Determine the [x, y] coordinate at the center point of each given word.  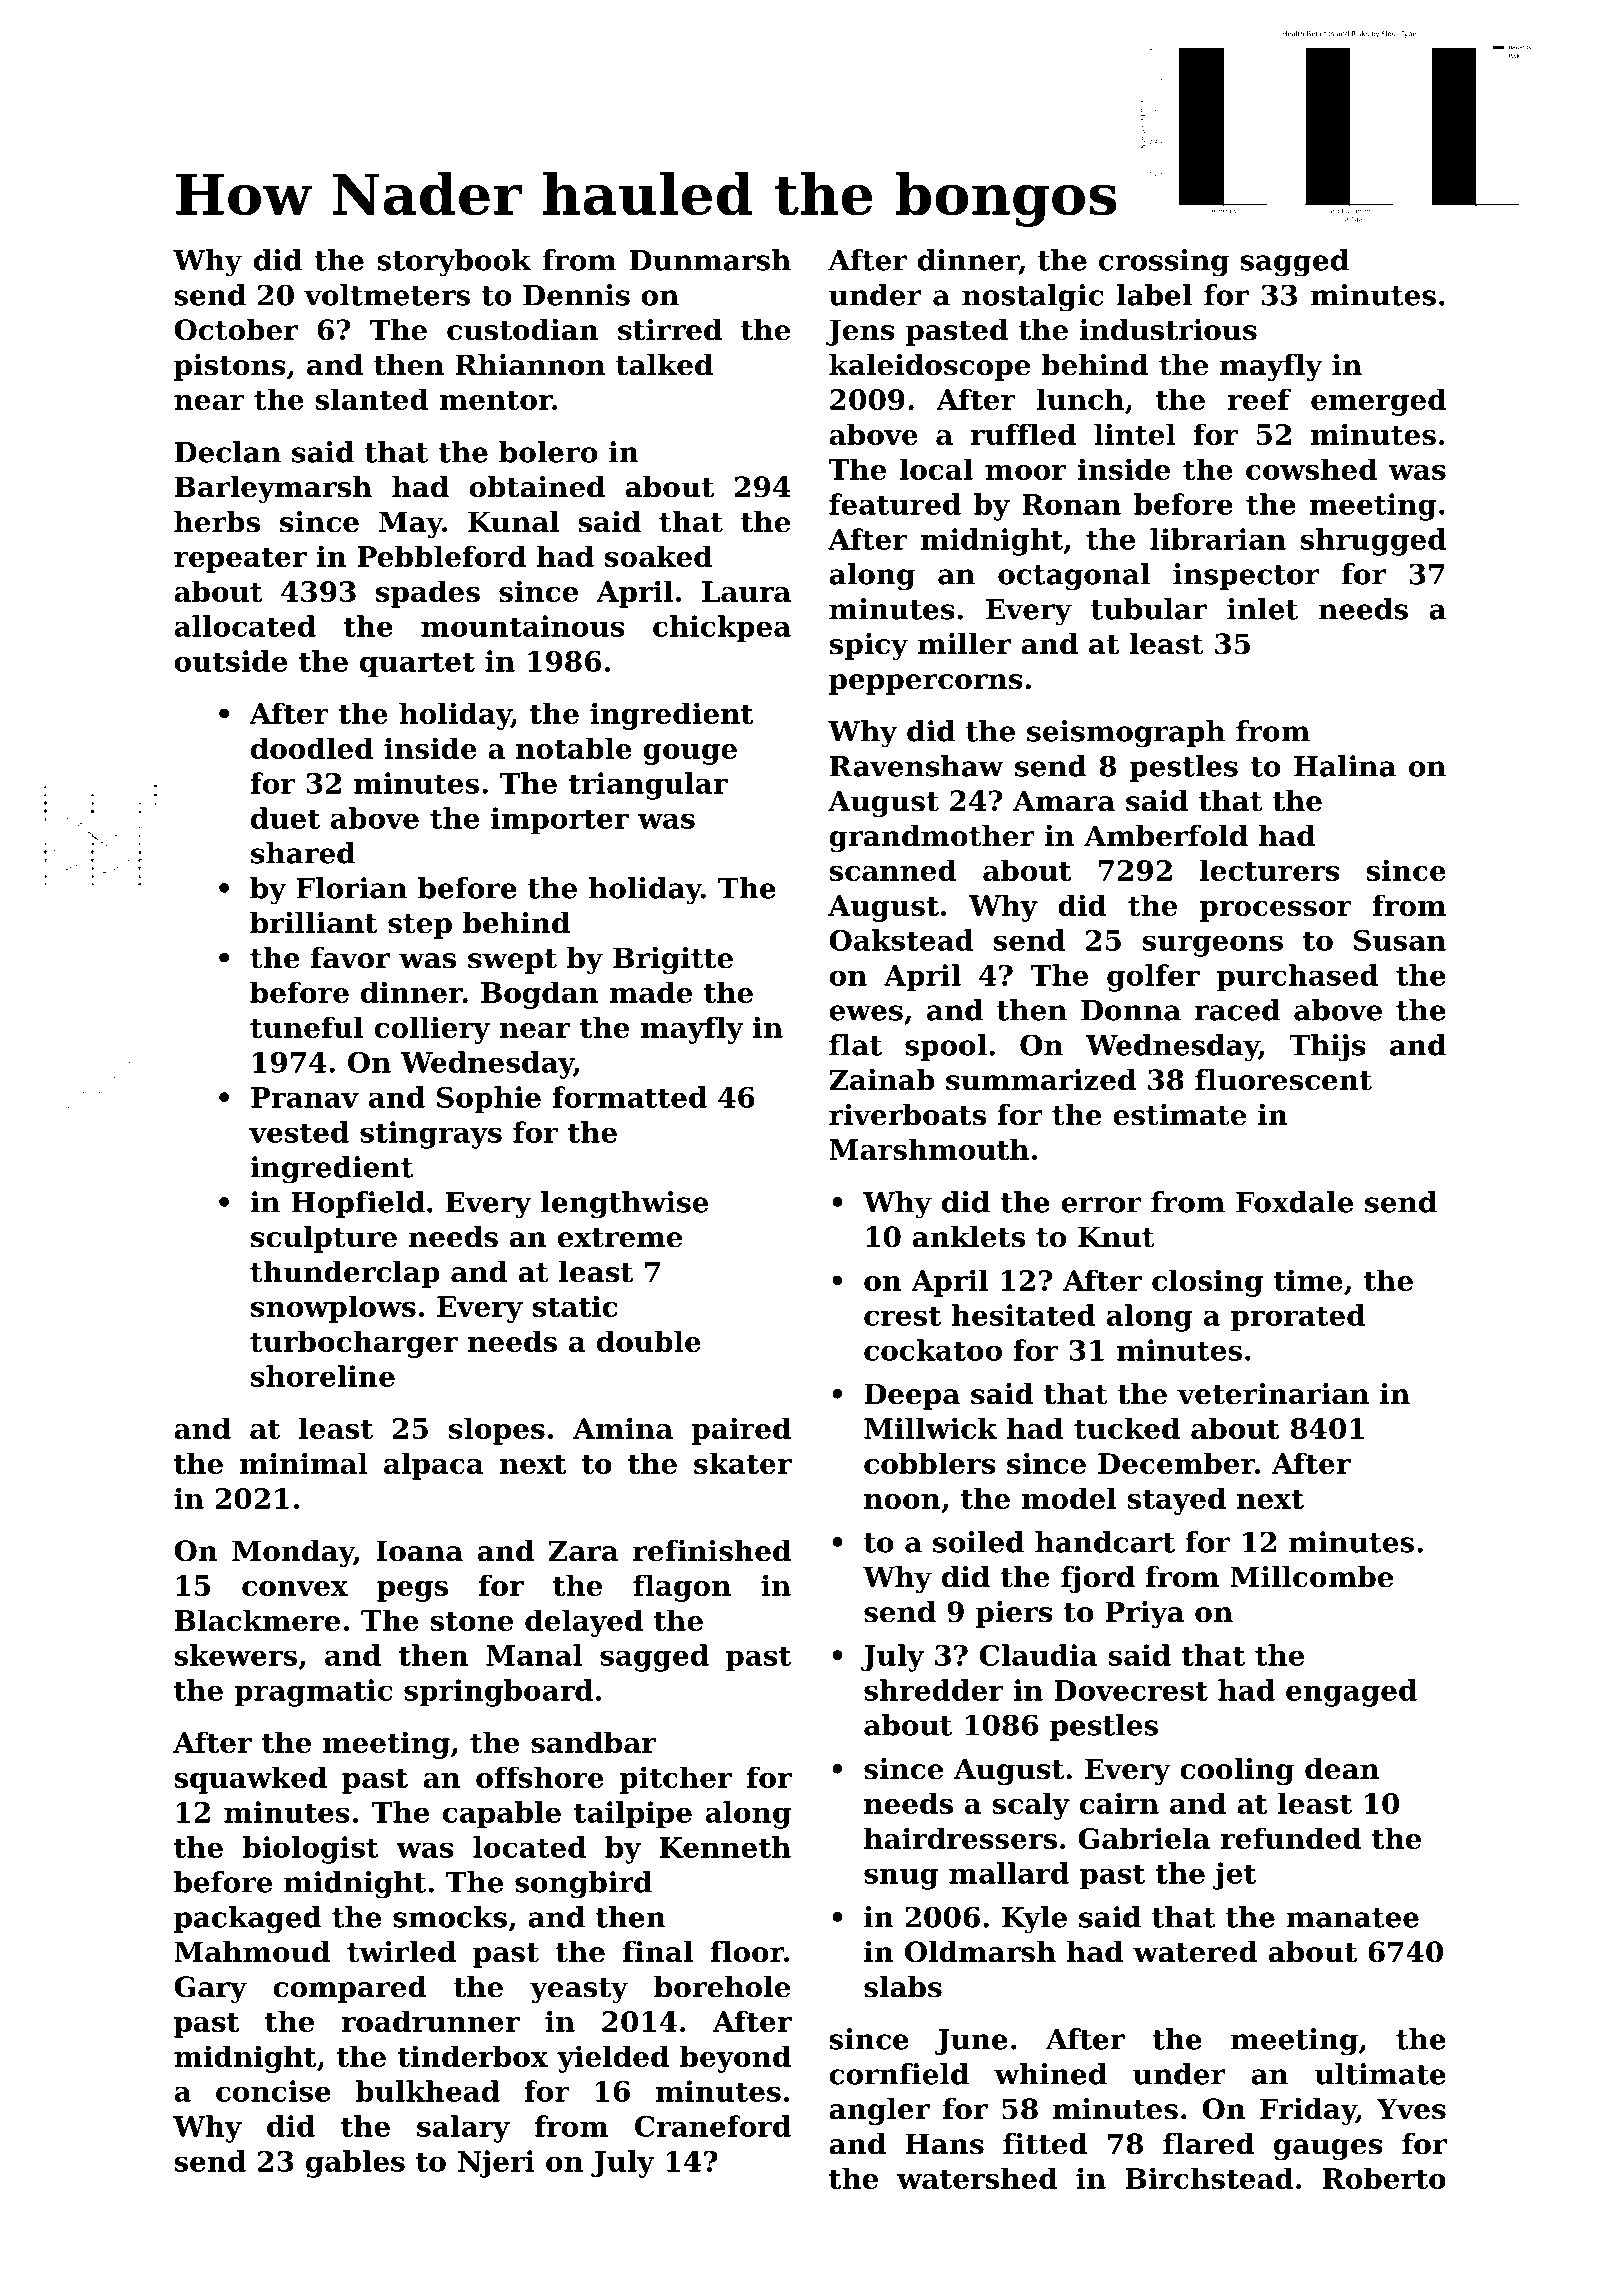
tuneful [306, 1027]
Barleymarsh [273, 489]
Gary [210, 1989]
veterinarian [1273, 1394]
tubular [1149, 609]
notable [574, 748]
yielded [613, 2059]
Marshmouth [929, 1149]
